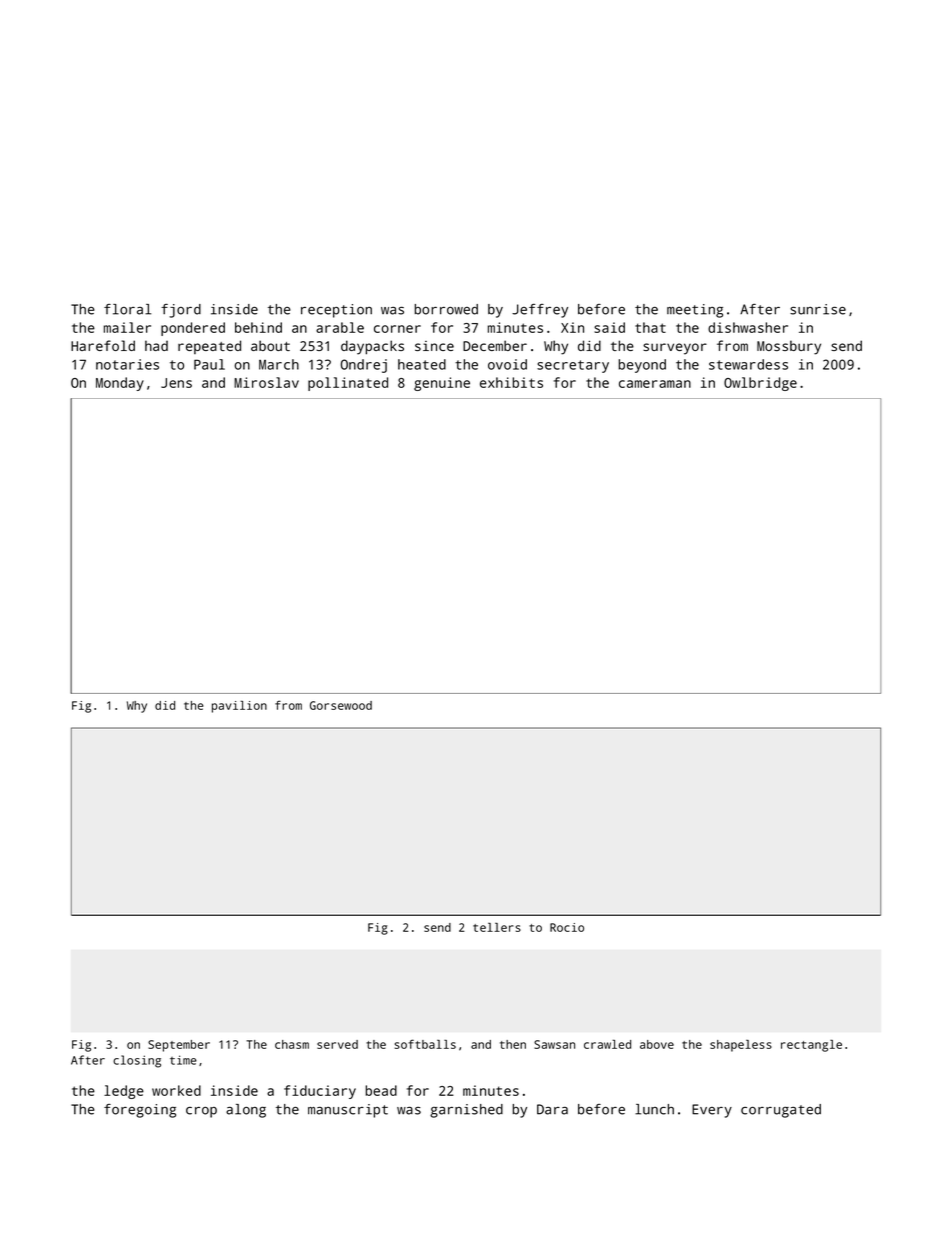 Image resolution: width=952 pixels, height=1233 pixels. Describe the element at coordinates (341, 705) in the document. I see `Gorsewood` at that location.
